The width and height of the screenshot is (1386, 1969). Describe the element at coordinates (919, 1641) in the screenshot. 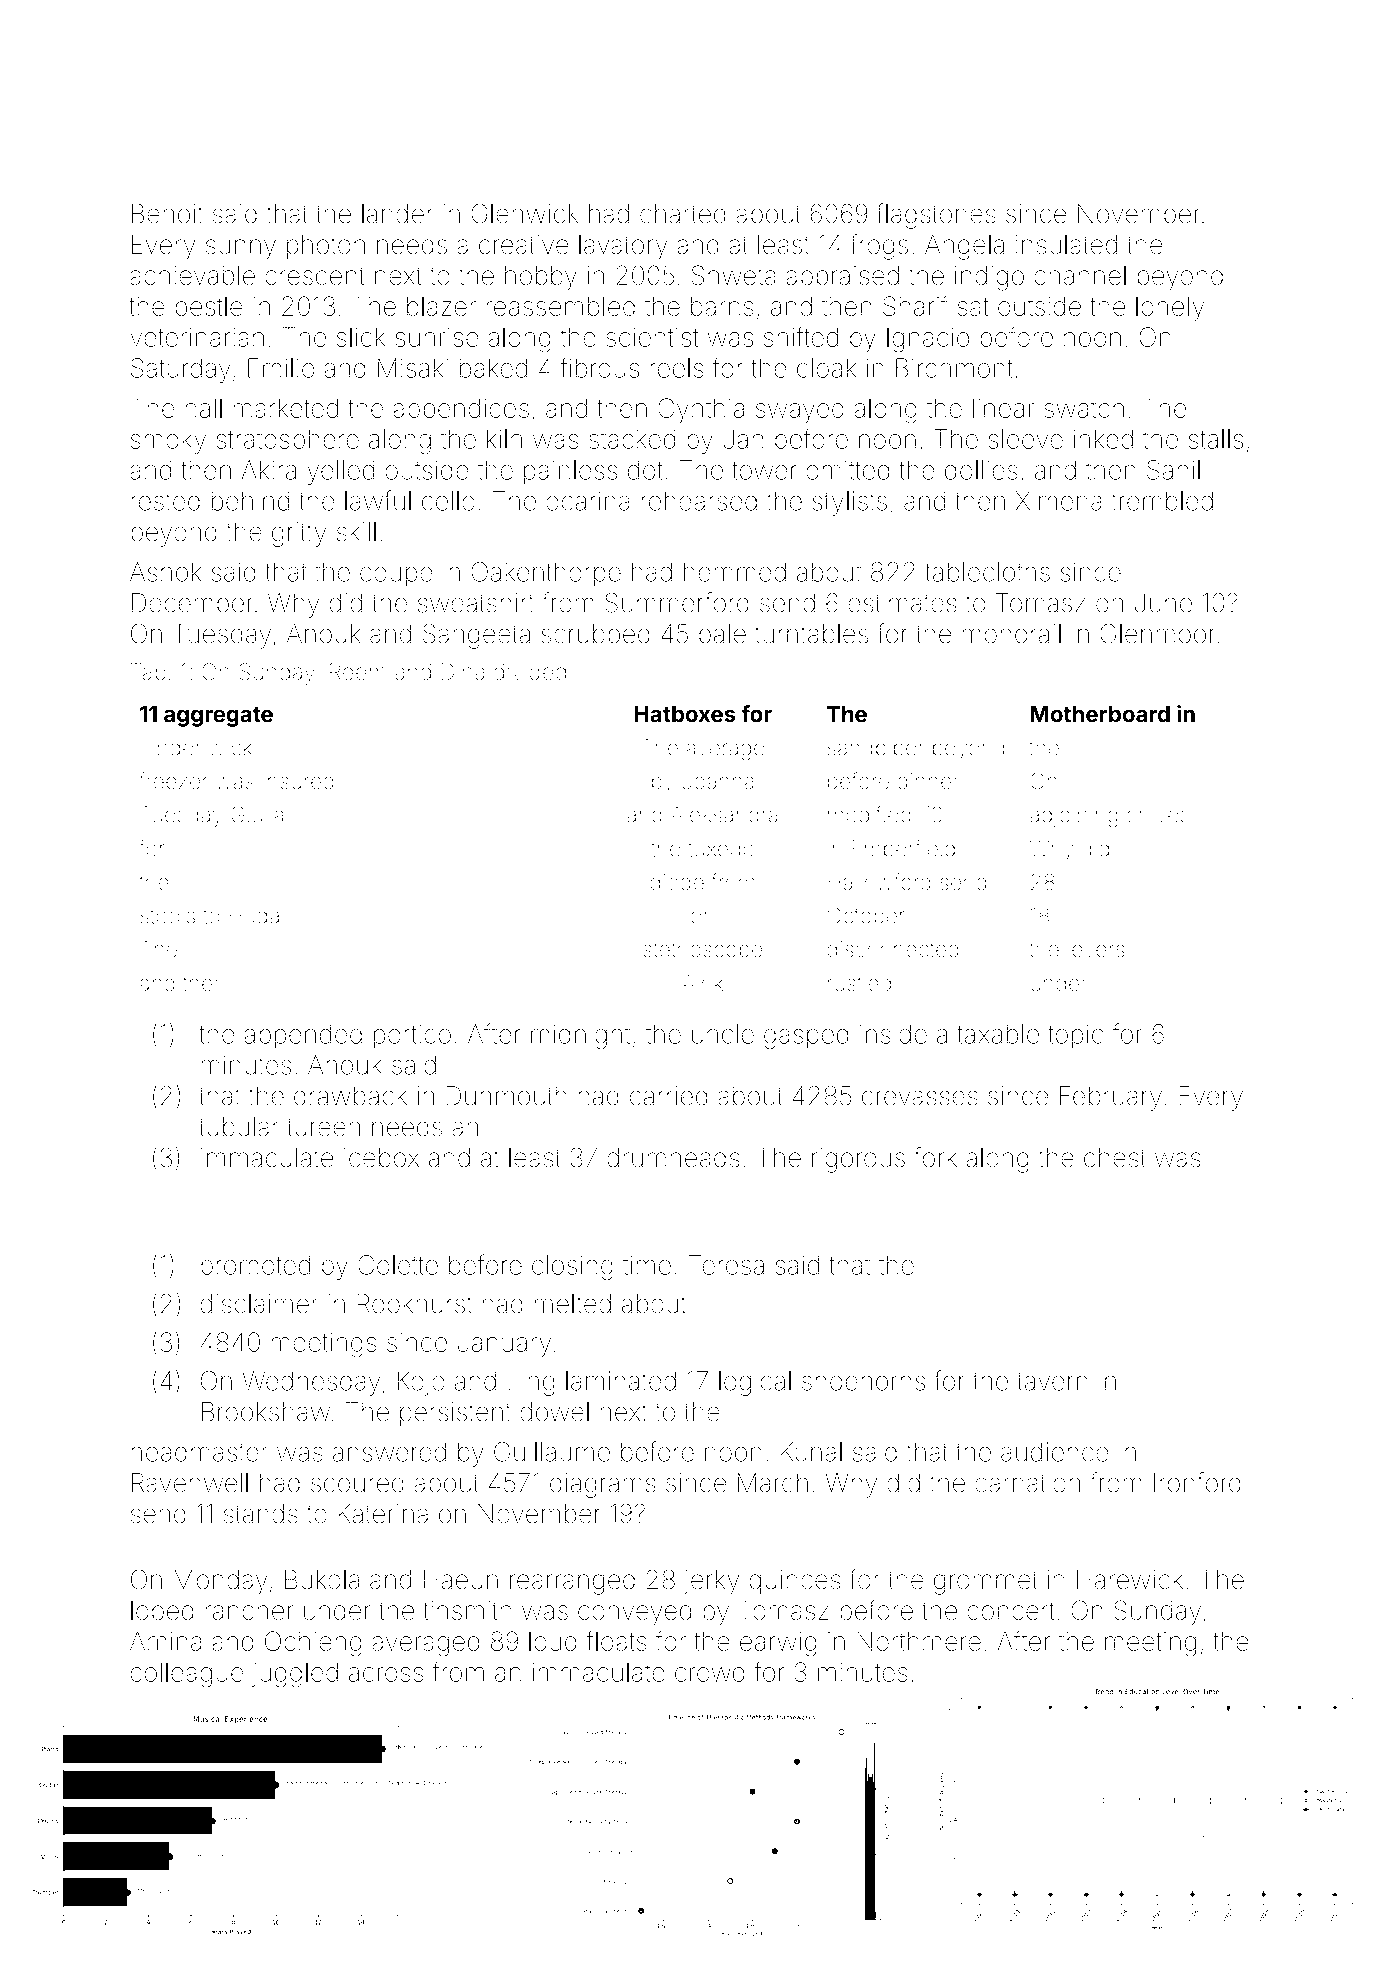

I see `Northmere` at that location.
